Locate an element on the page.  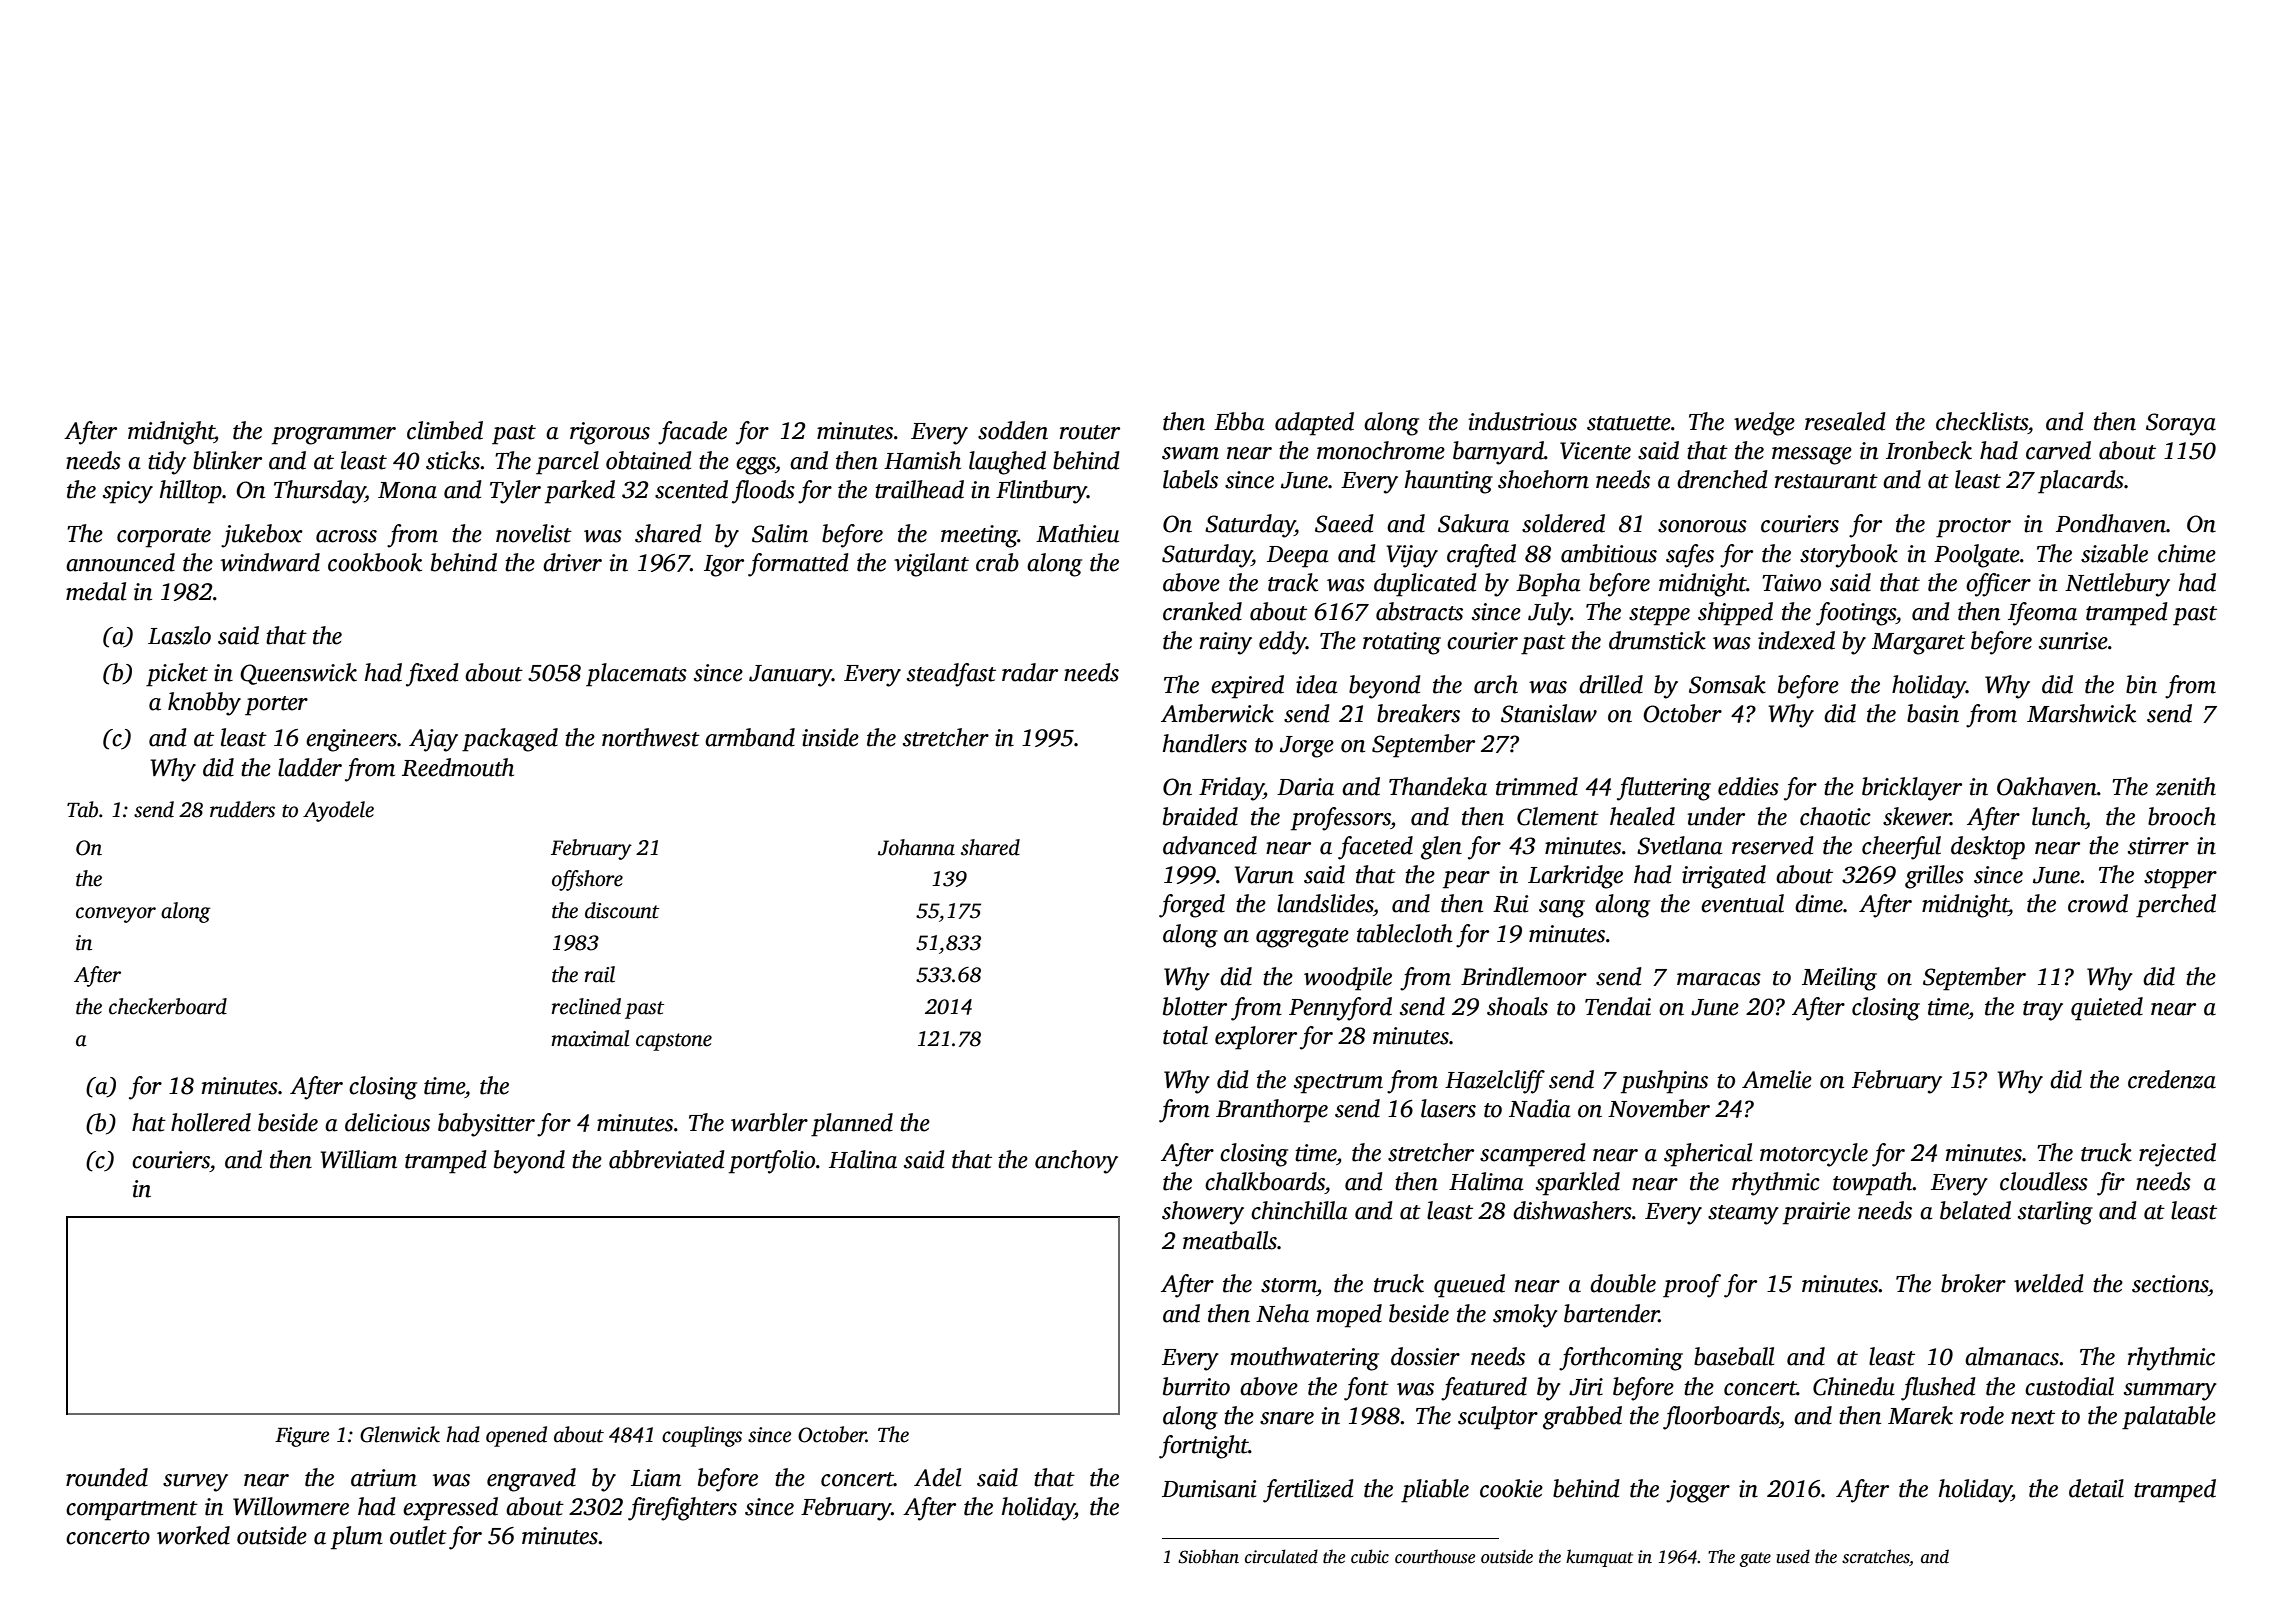
Hamish is located at coordinates (922, 460).
